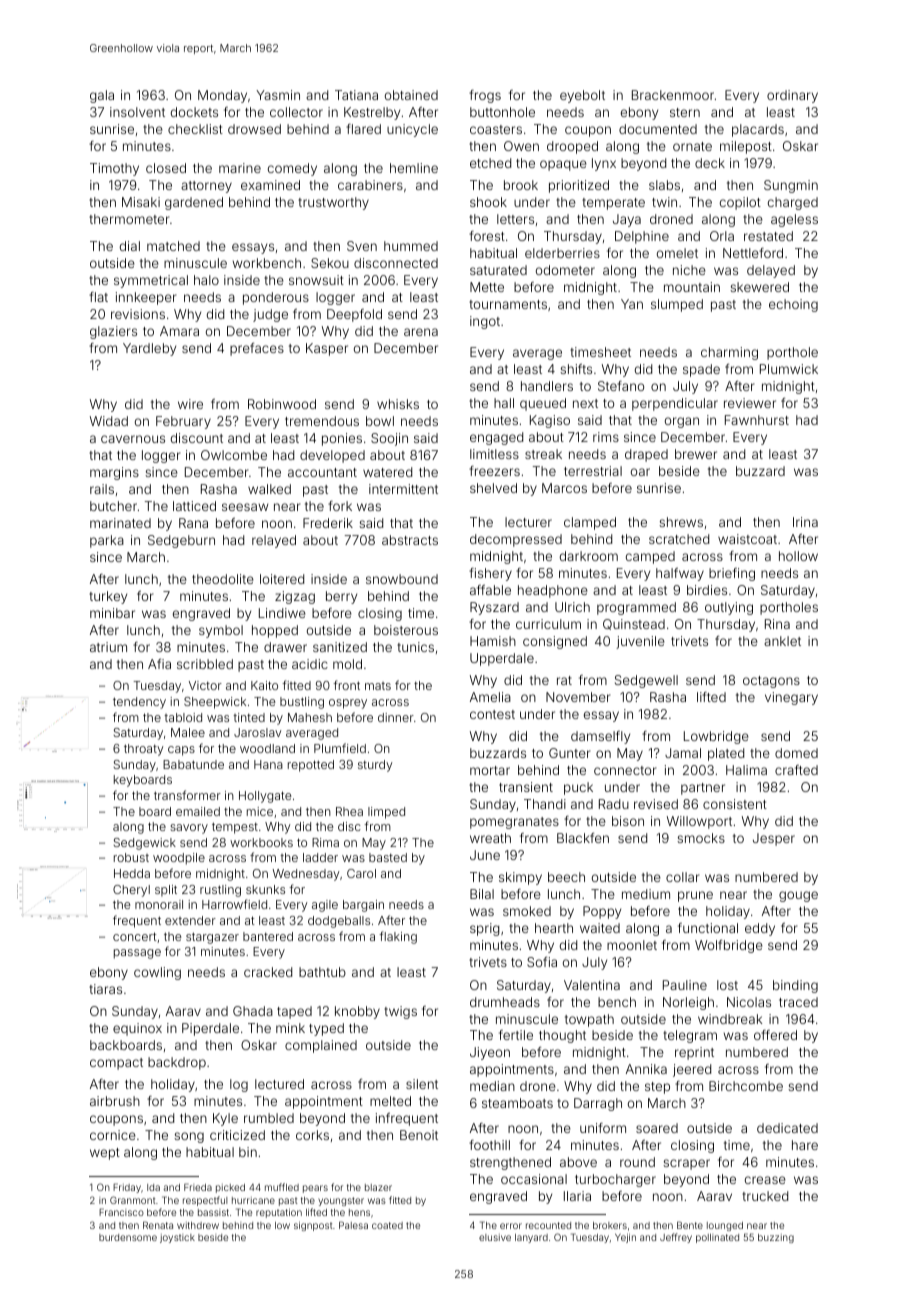 This image has height=1316, width=908. What do you see at coordinates (411, 95) in the image?
I see `obtained` at bounding box center [411, 95].
